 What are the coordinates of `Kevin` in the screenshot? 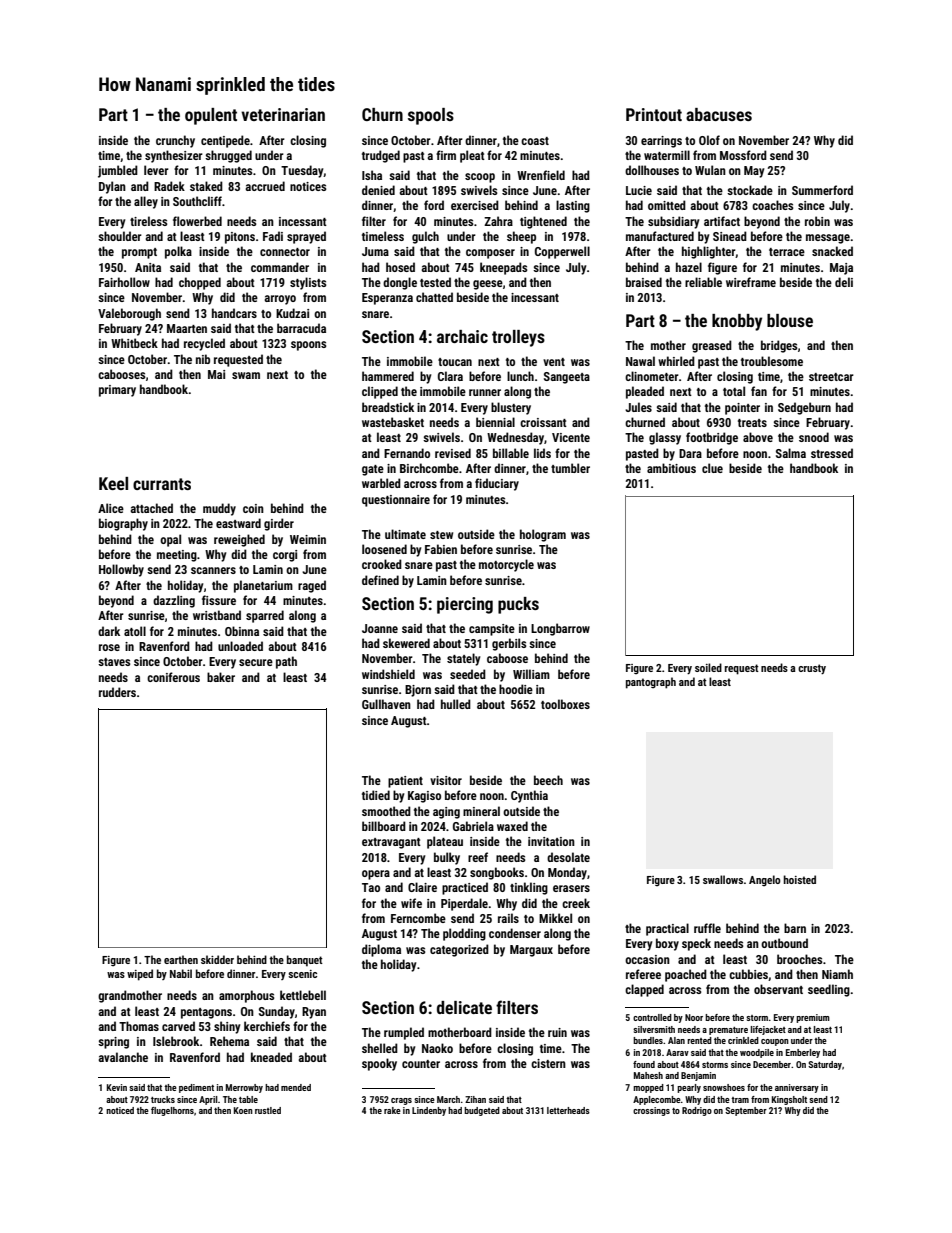 It's located at (117, 1087).
